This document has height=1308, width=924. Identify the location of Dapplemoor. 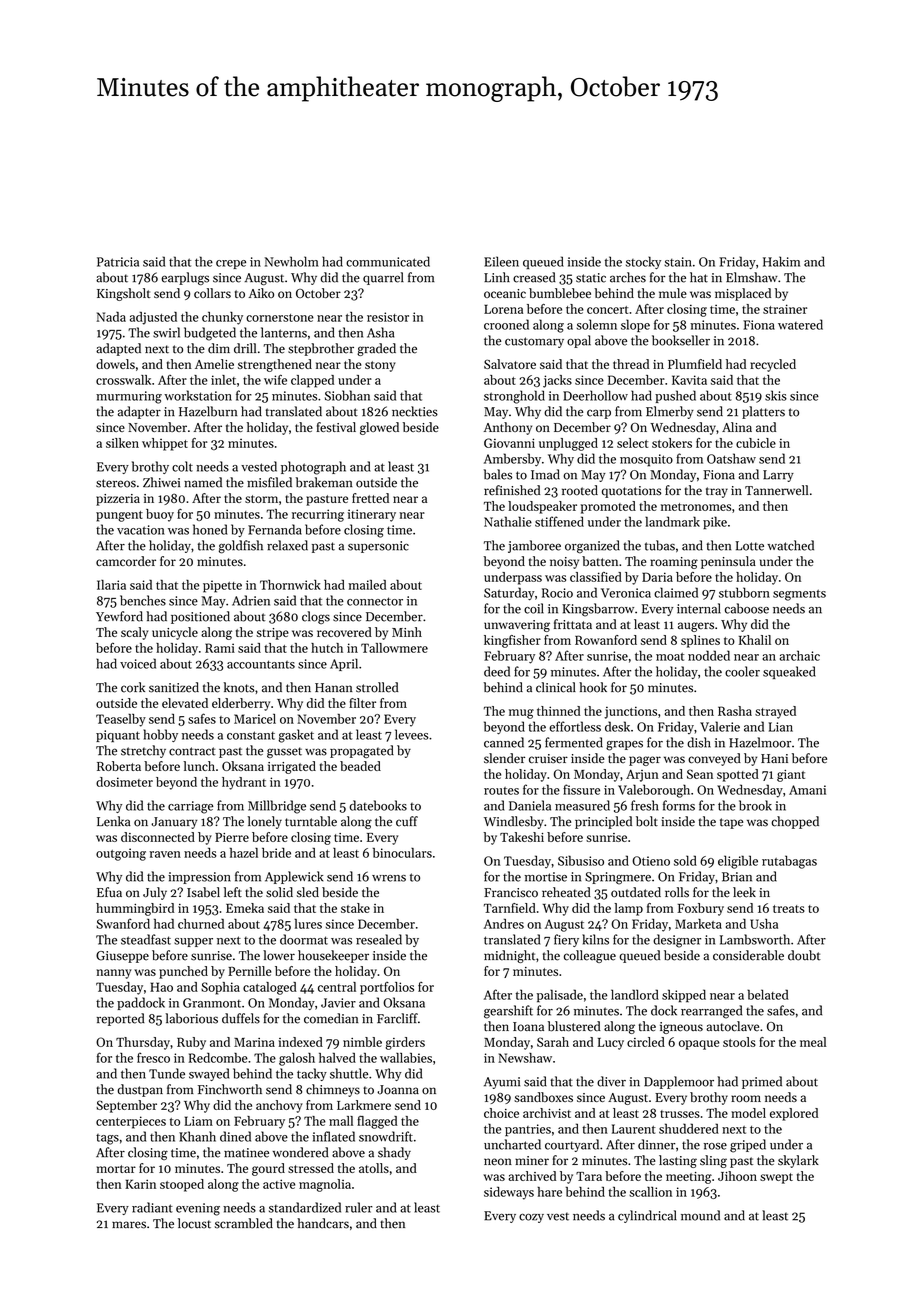
(679, 1082).
